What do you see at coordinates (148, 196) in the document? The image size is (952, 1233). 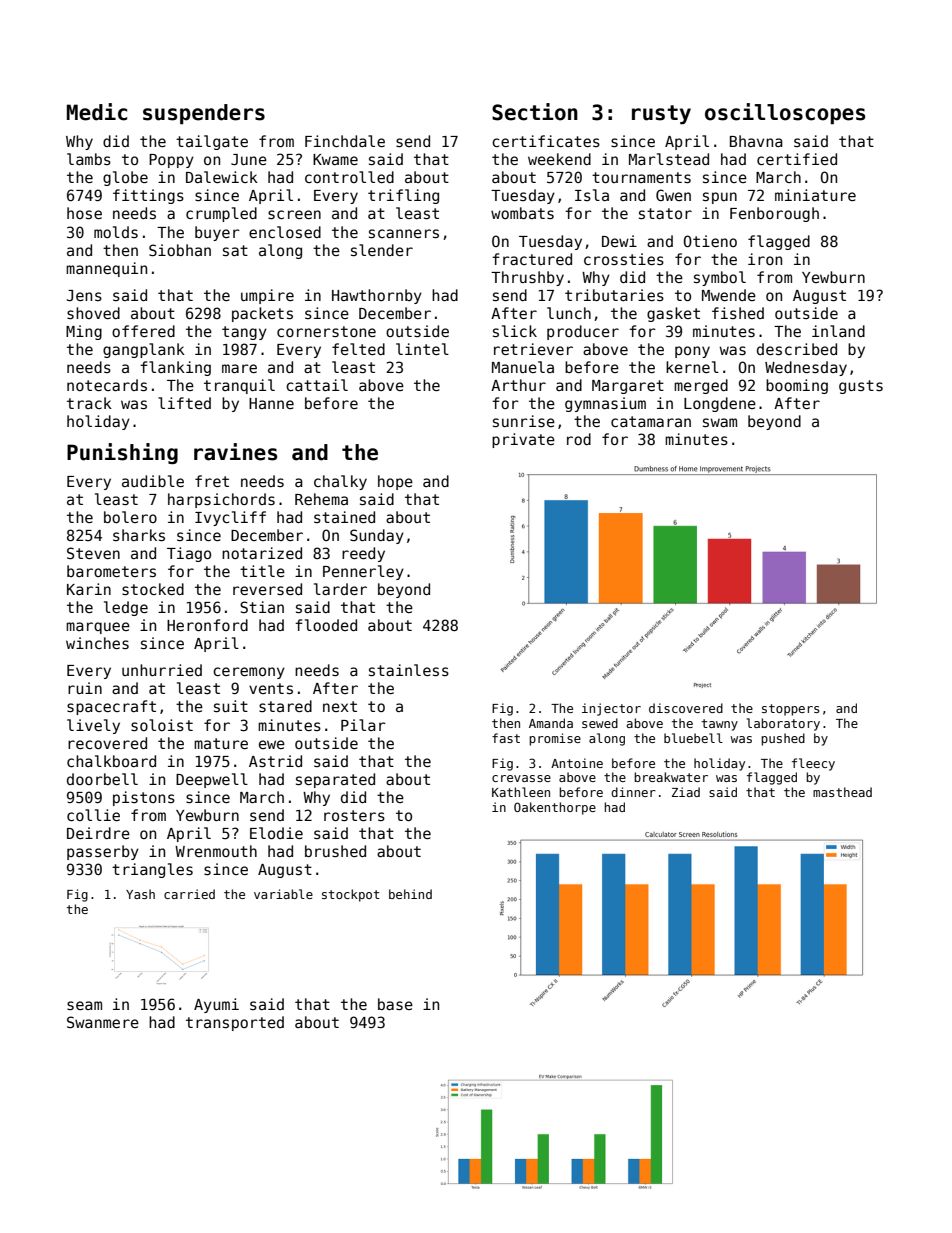 I see `fittings` at bounding box center [148, 196].
